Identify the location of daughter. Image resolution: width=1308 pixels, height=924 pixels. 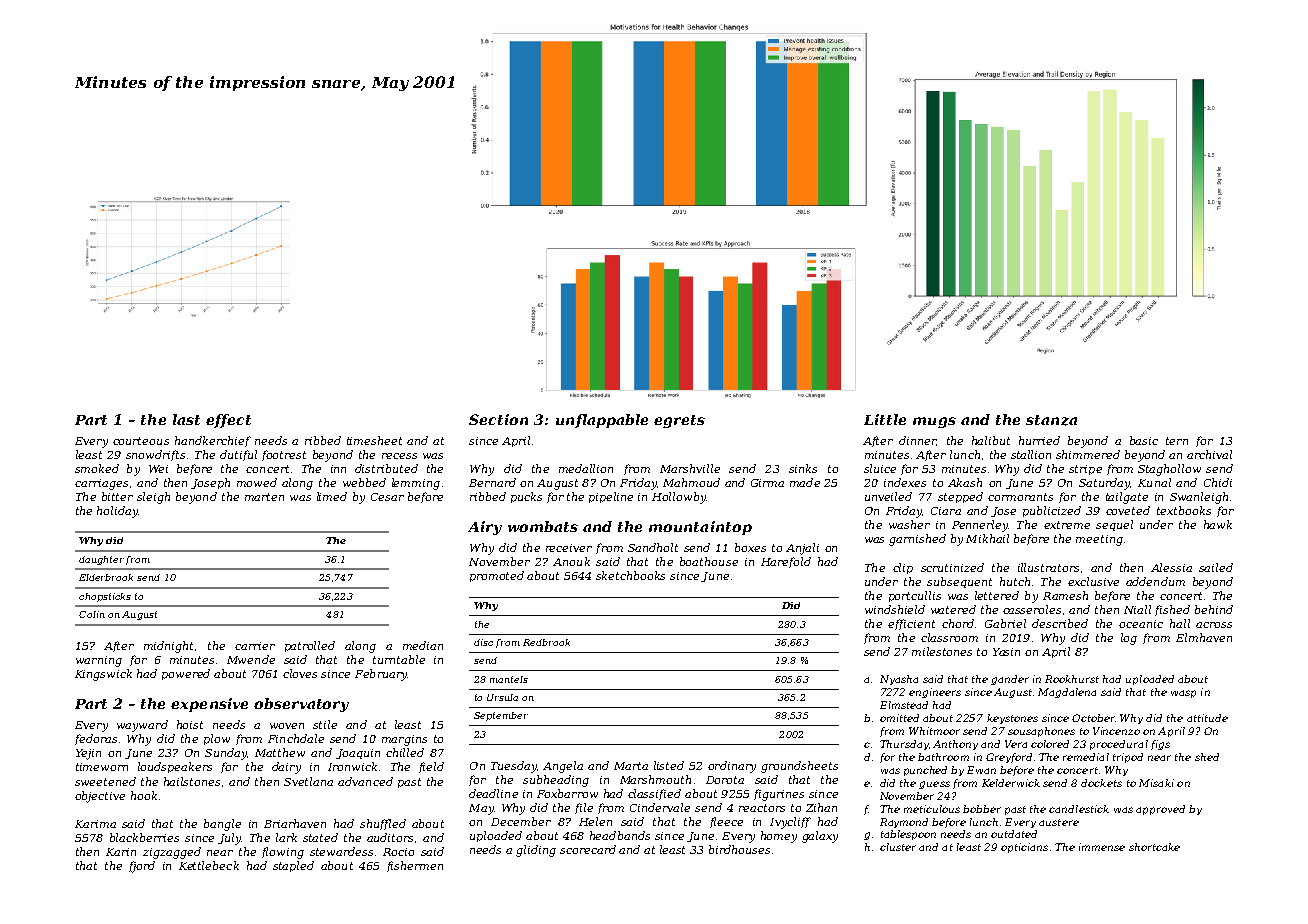
(101, 560).
